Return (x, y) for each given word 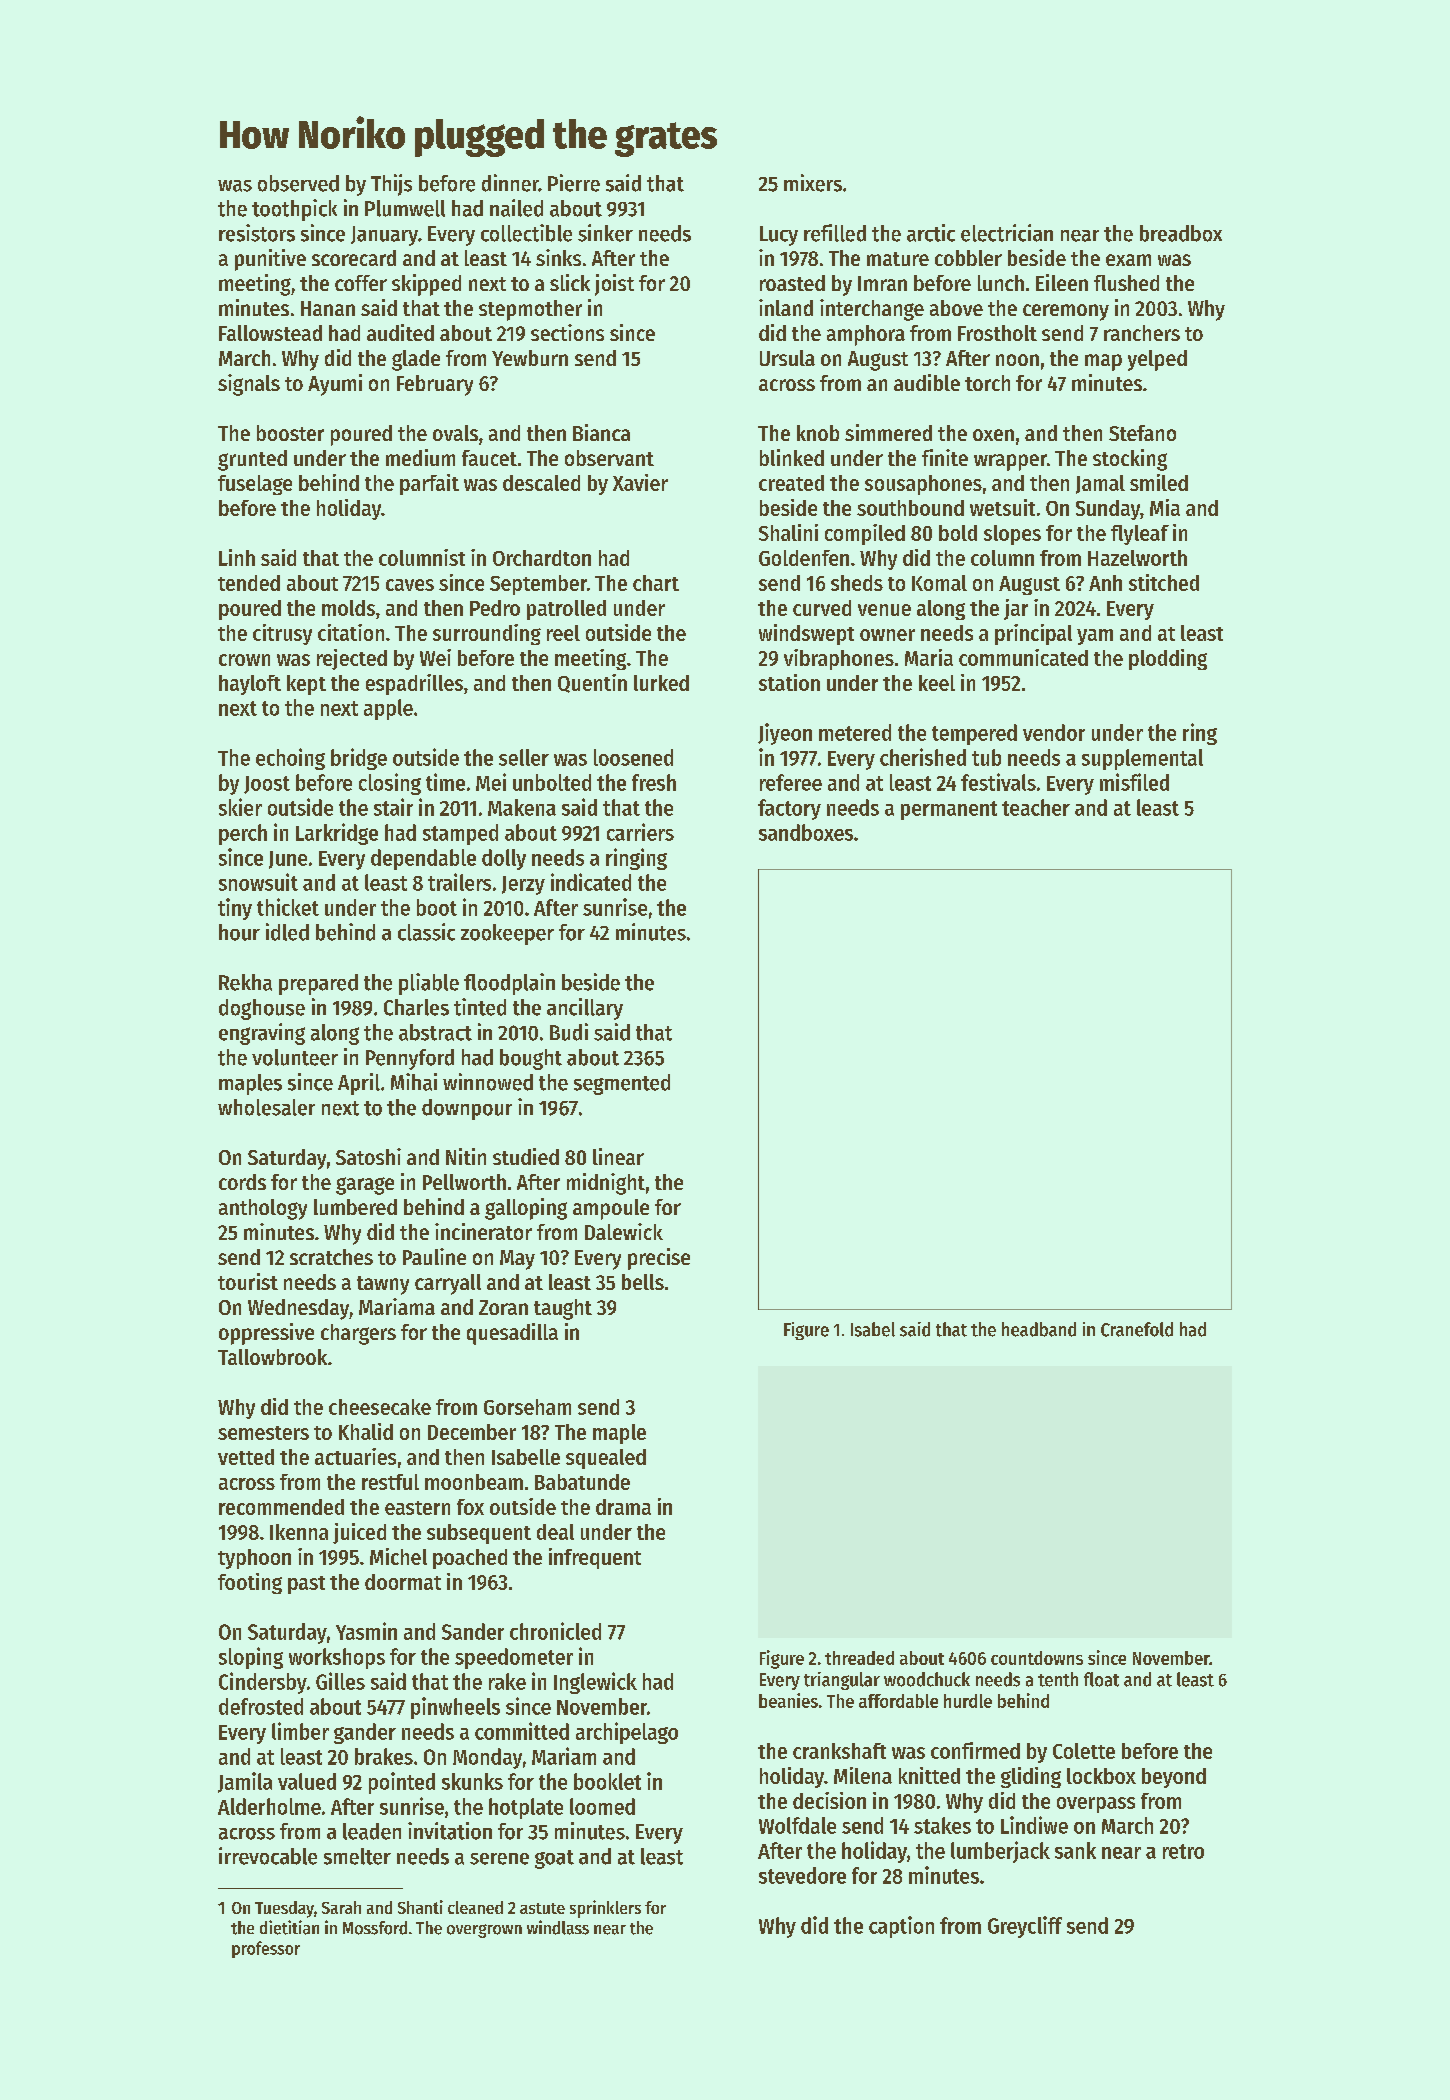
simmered (888, 432)
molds (348, 608)
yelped (1157, 360)
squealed (606, 1459)
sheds (857, 583)
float (1101, 1679)
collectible (526, 233)
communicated (1023, 657)
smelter (357, 1856)
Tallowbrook (272, 1357)
